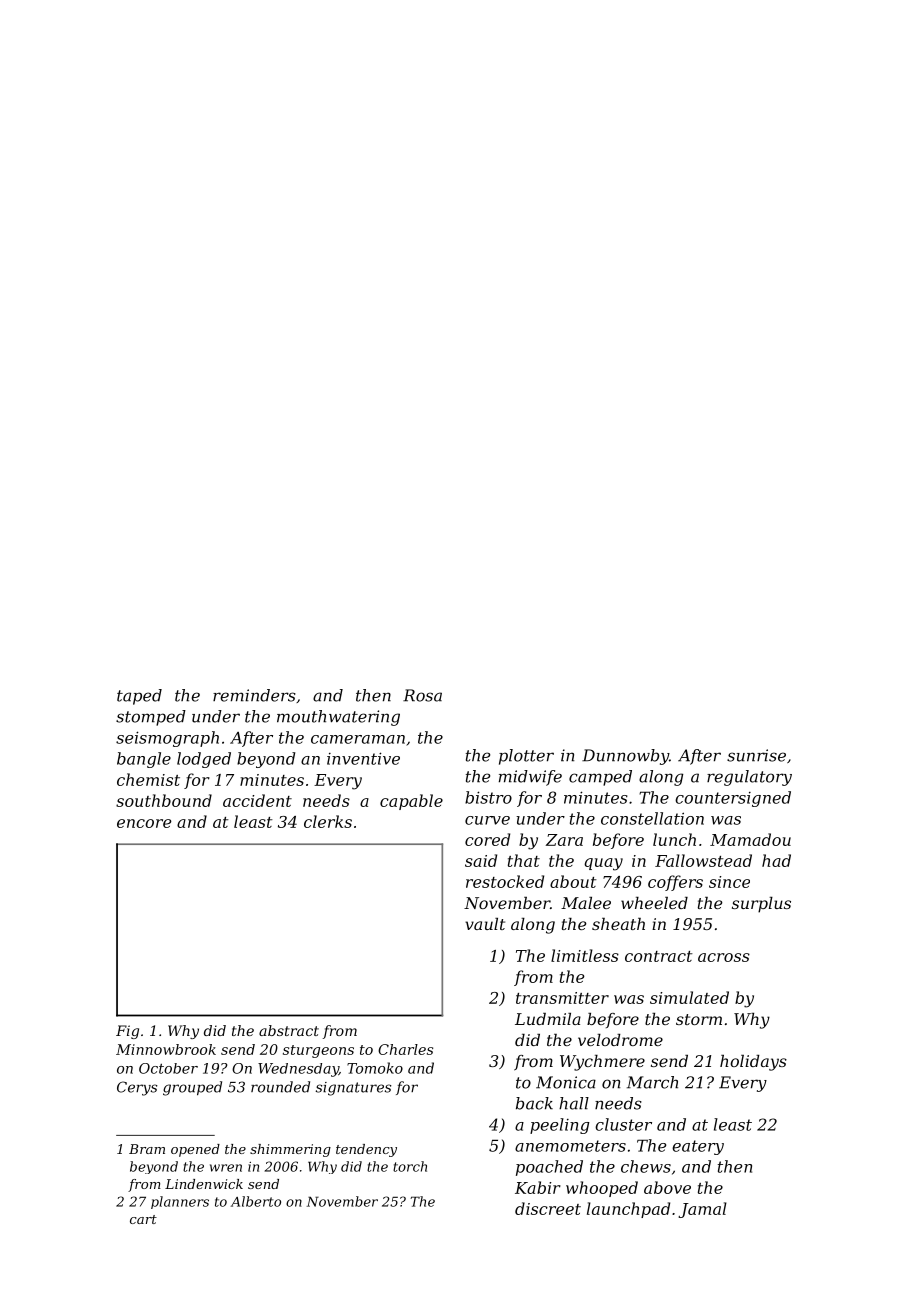  Describe the element at coordinates (620, 1040) in the page. I see `velodrome` at that location.
